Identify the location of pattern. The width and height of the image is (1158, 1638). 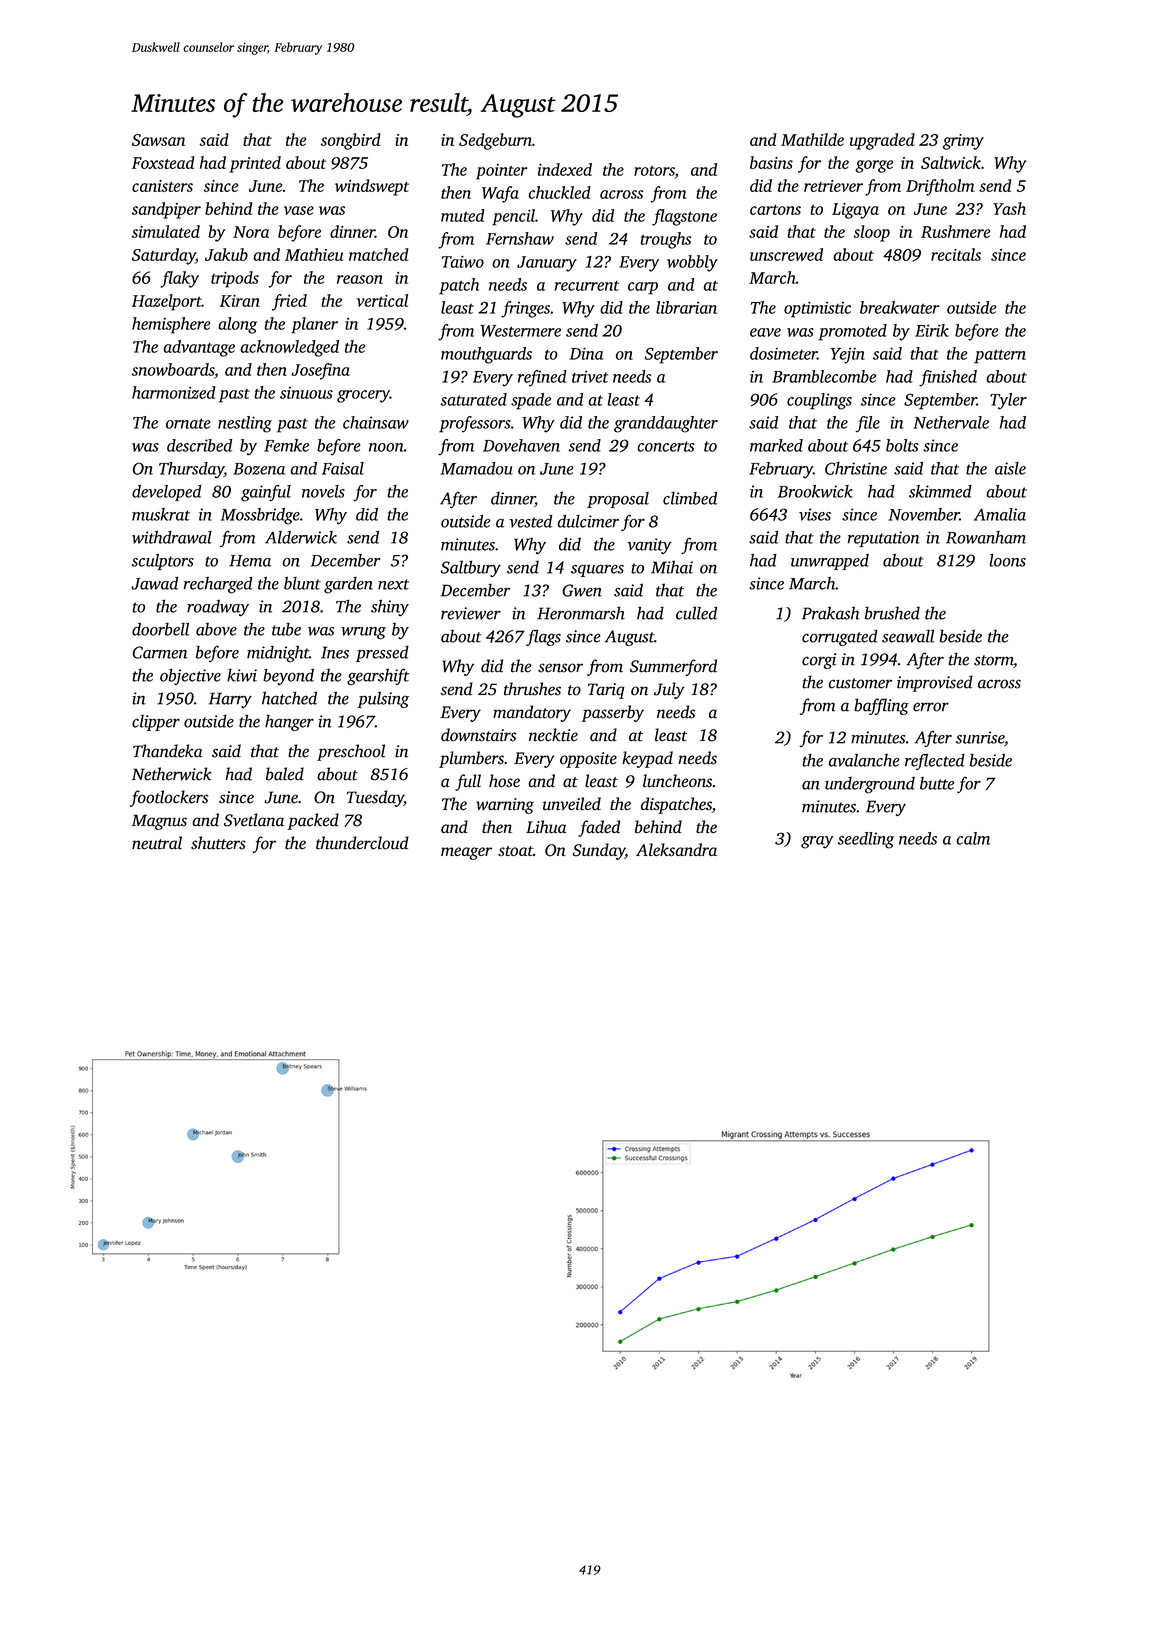
(1000, 356).
